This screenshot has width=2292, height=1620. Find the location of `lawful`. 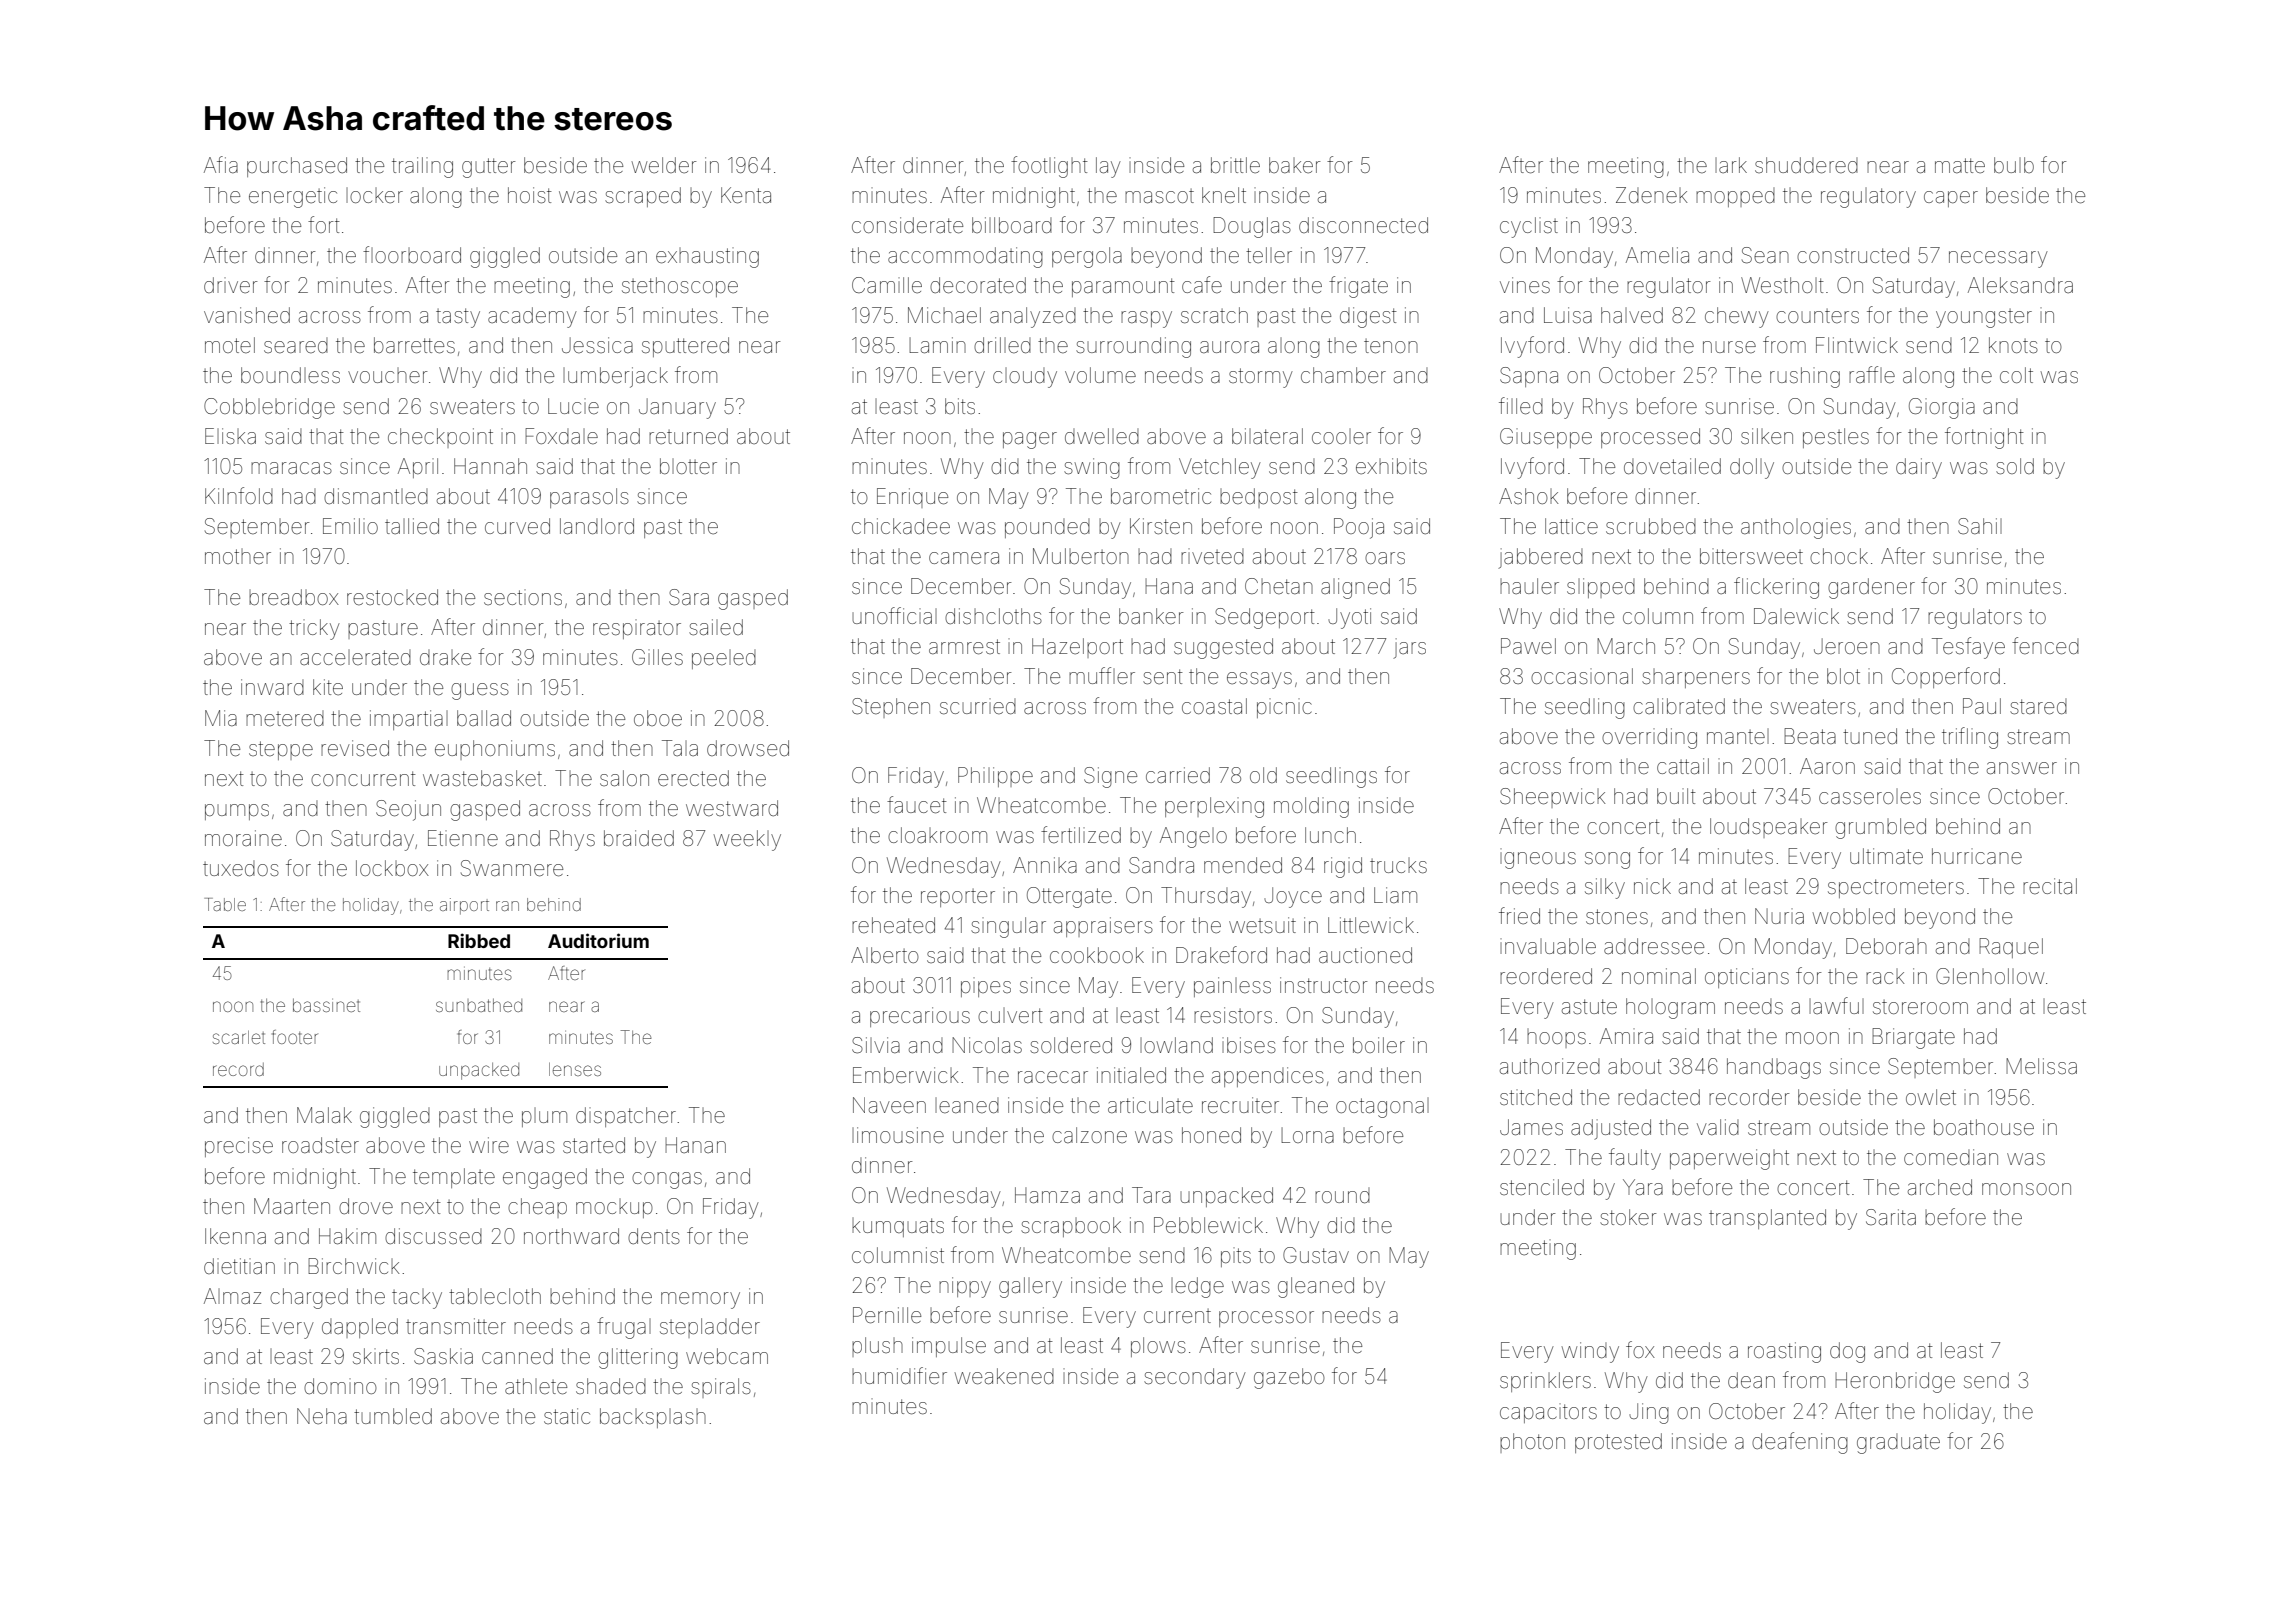

lawful is located at coordinates (1836, 1005).
